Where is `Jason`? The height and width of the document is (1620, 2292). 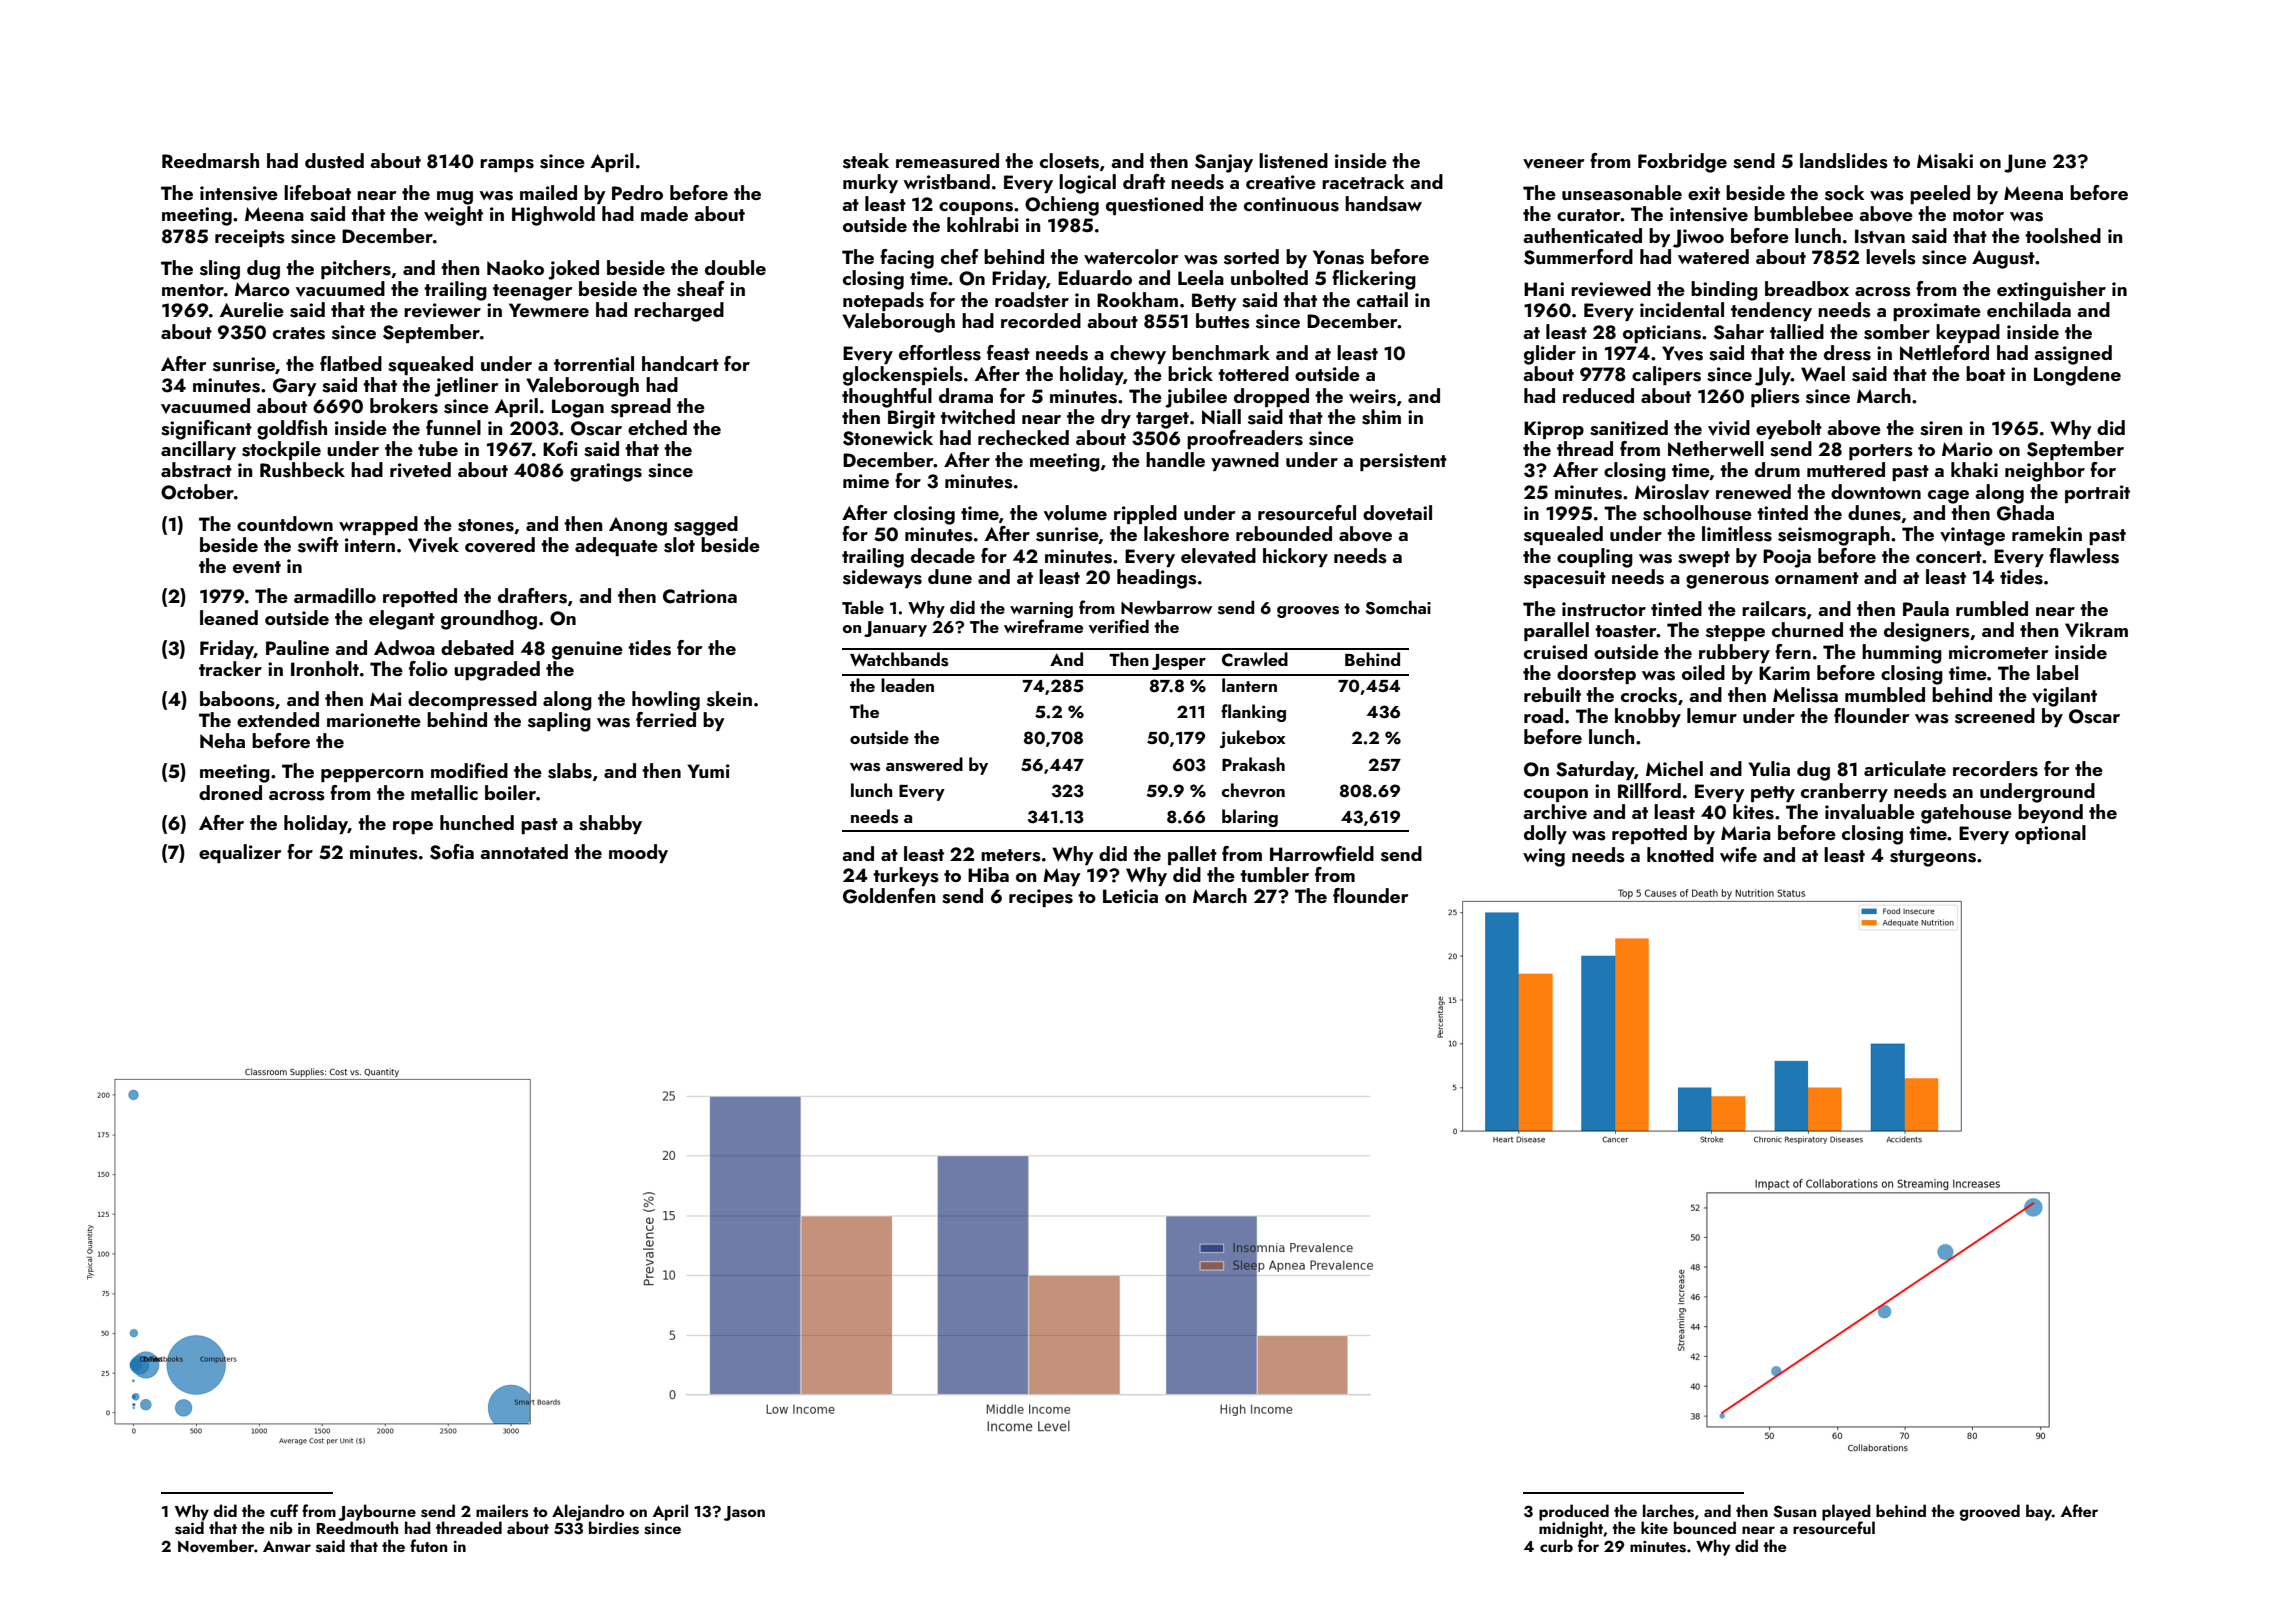 Jason is located at coordinates (744, 1513).
